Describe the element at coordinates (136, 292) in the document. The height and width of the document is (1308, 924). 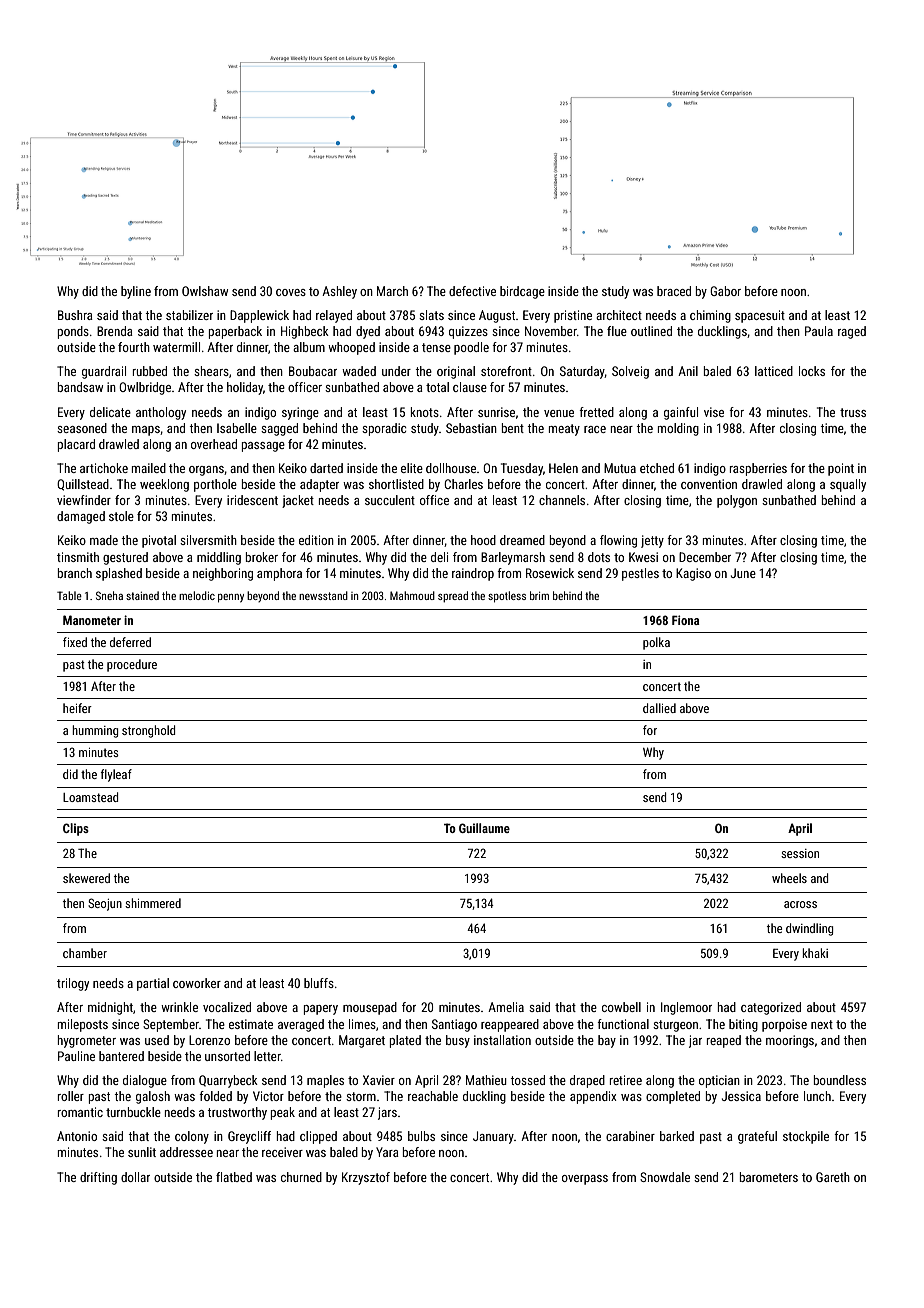
I see `byline` at that location.
